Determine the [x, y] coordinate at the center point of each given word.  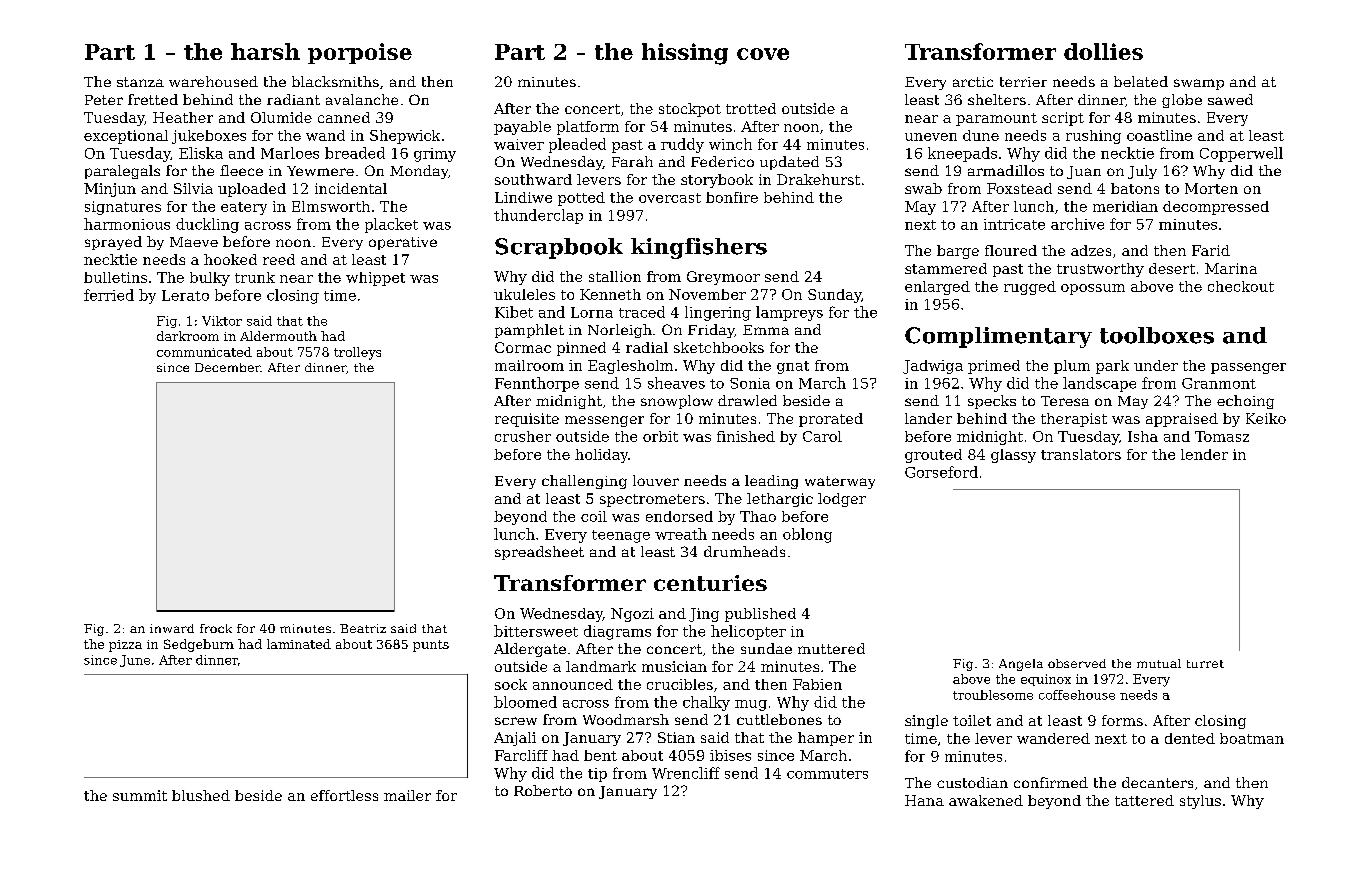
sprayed [113, 243]
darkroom [188, 336]
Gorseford [941, 472]
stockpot [690, 110]
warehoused [213, 81]
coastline [1159, 135]
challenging [584, 482]
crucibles [680, 684]
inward [172, 628]
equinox [1046, 680]
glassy [1013, 456]
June [135, 661]
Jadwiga [933, 367]
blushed [201, 795]
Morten [1211, 188]
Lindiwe [523, 197]
